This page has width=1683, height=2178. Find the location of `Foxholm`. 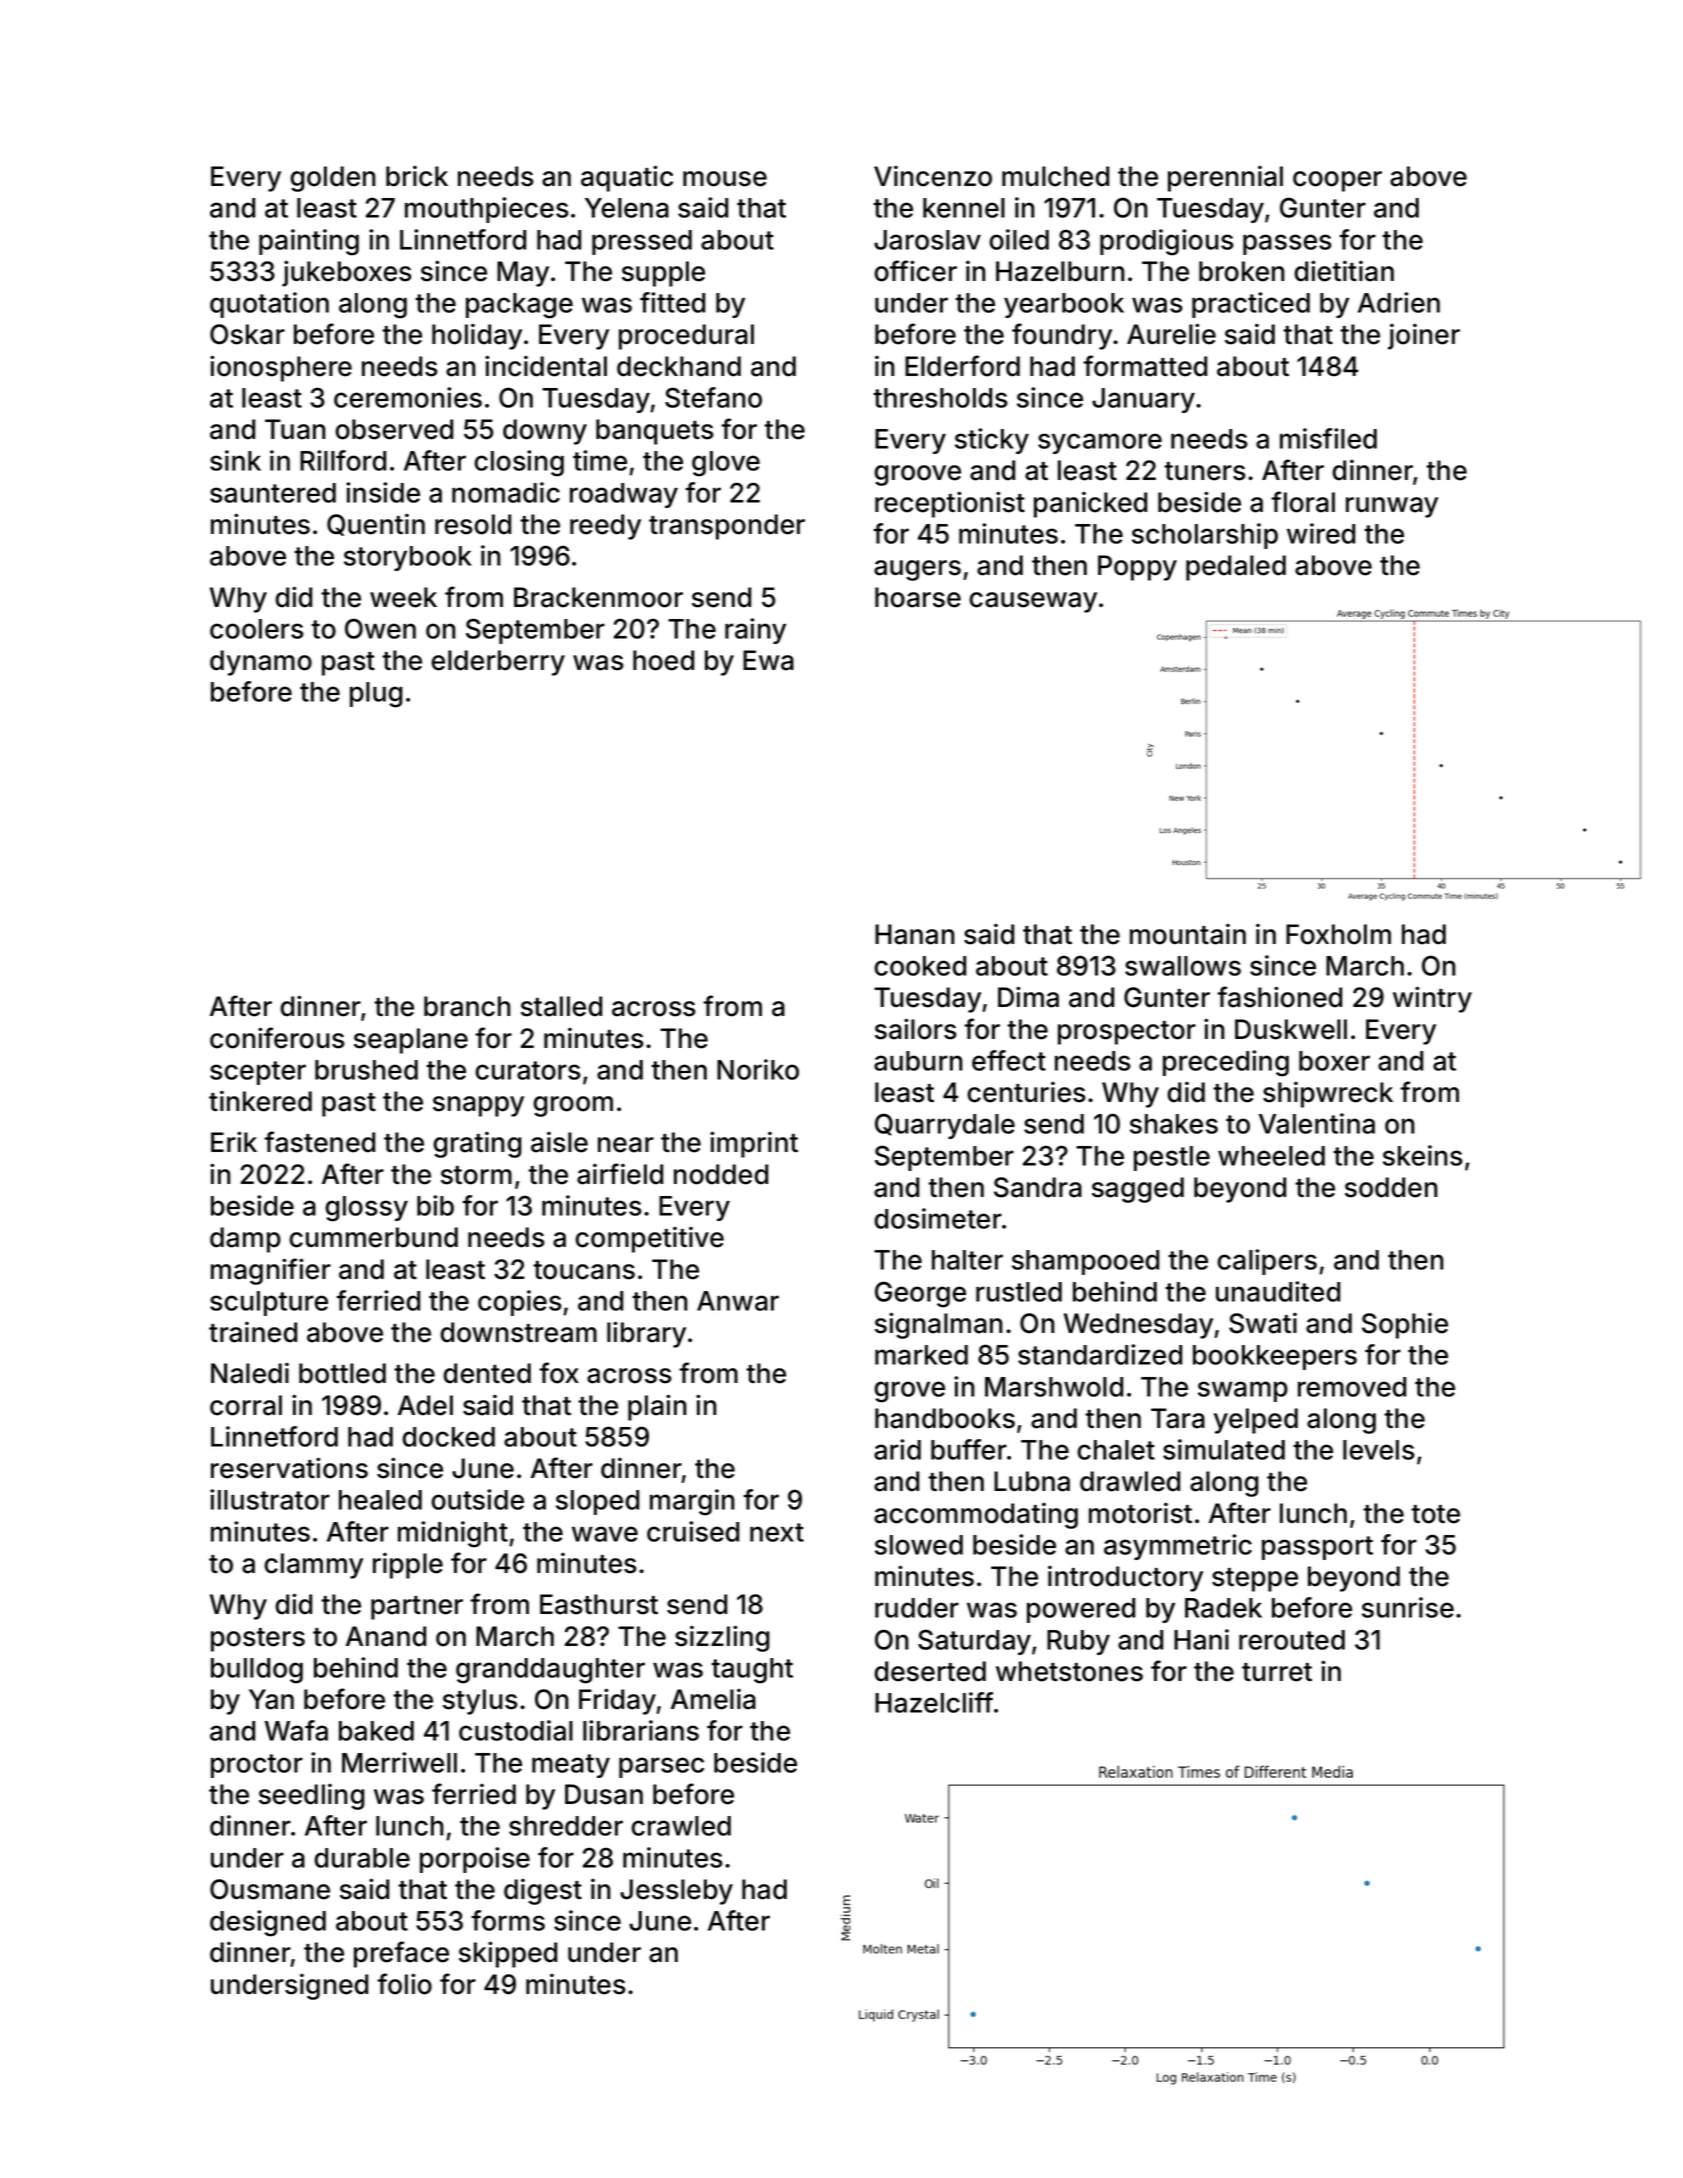

Foxholm is located at coordinates (1338, 934).
